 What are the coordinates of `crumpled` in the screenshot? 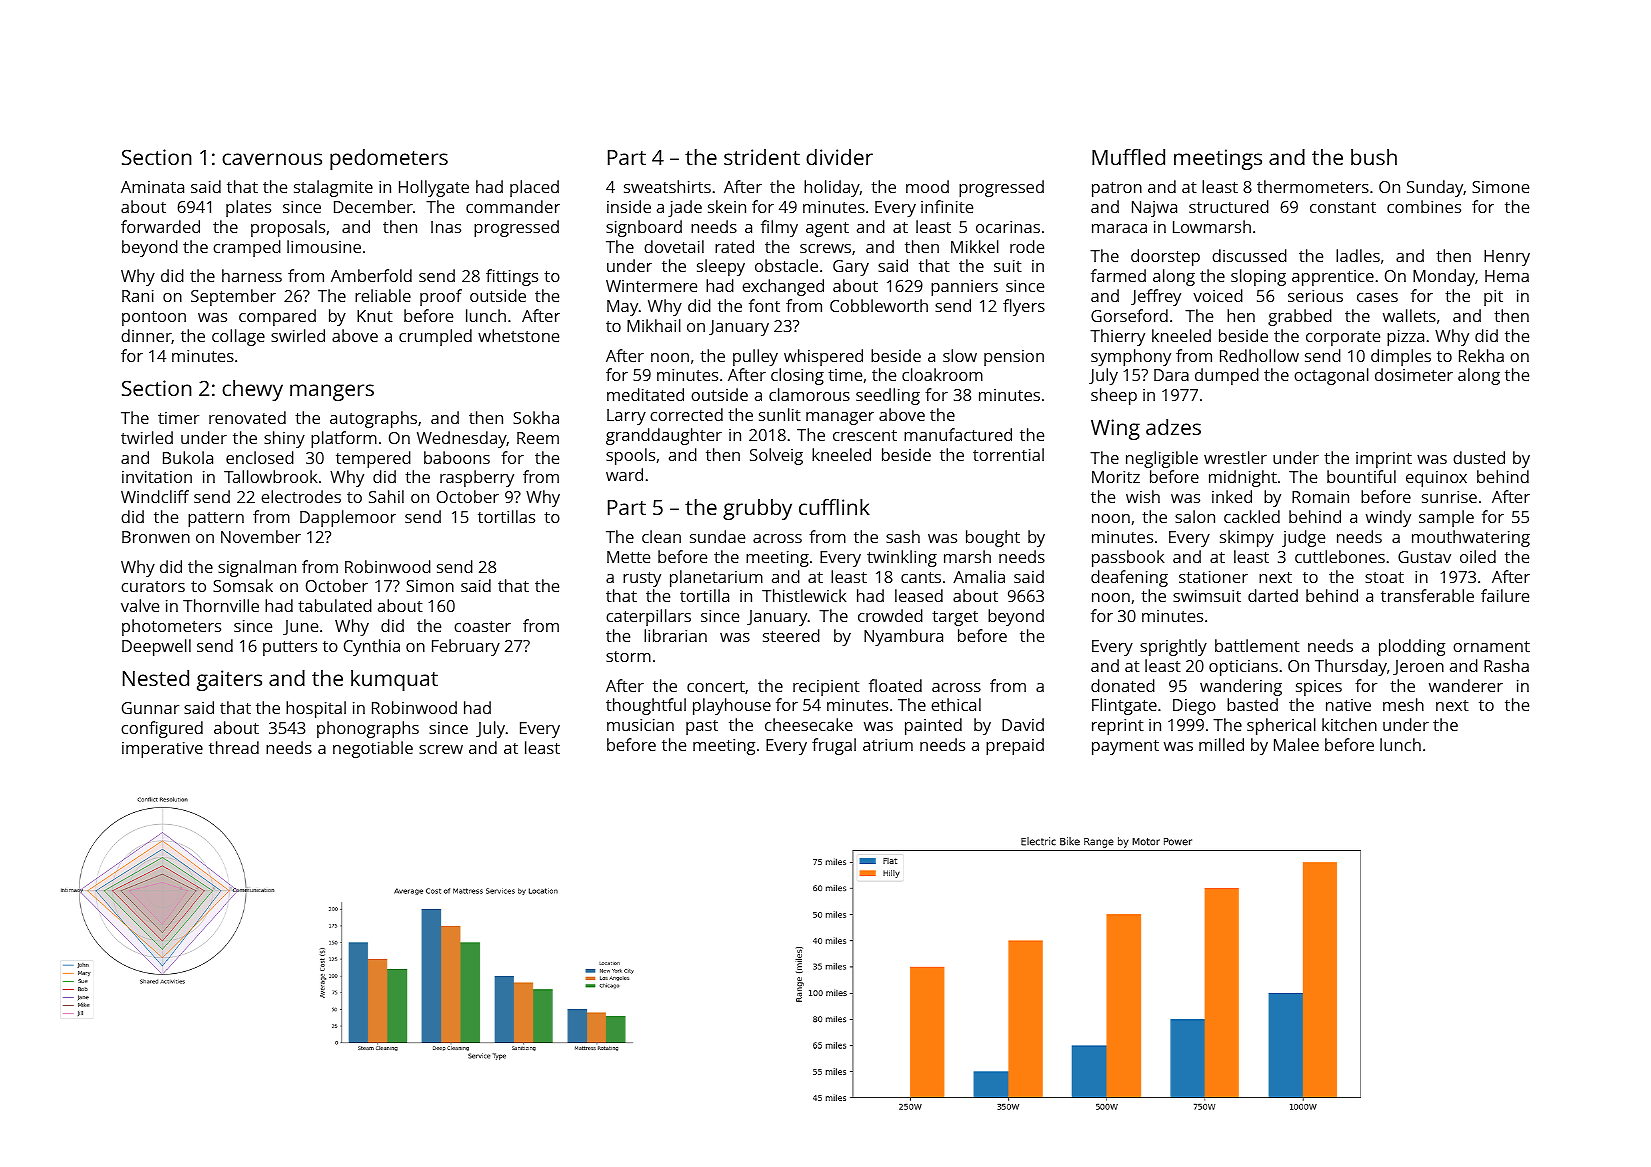 It's located at (435, 337).
